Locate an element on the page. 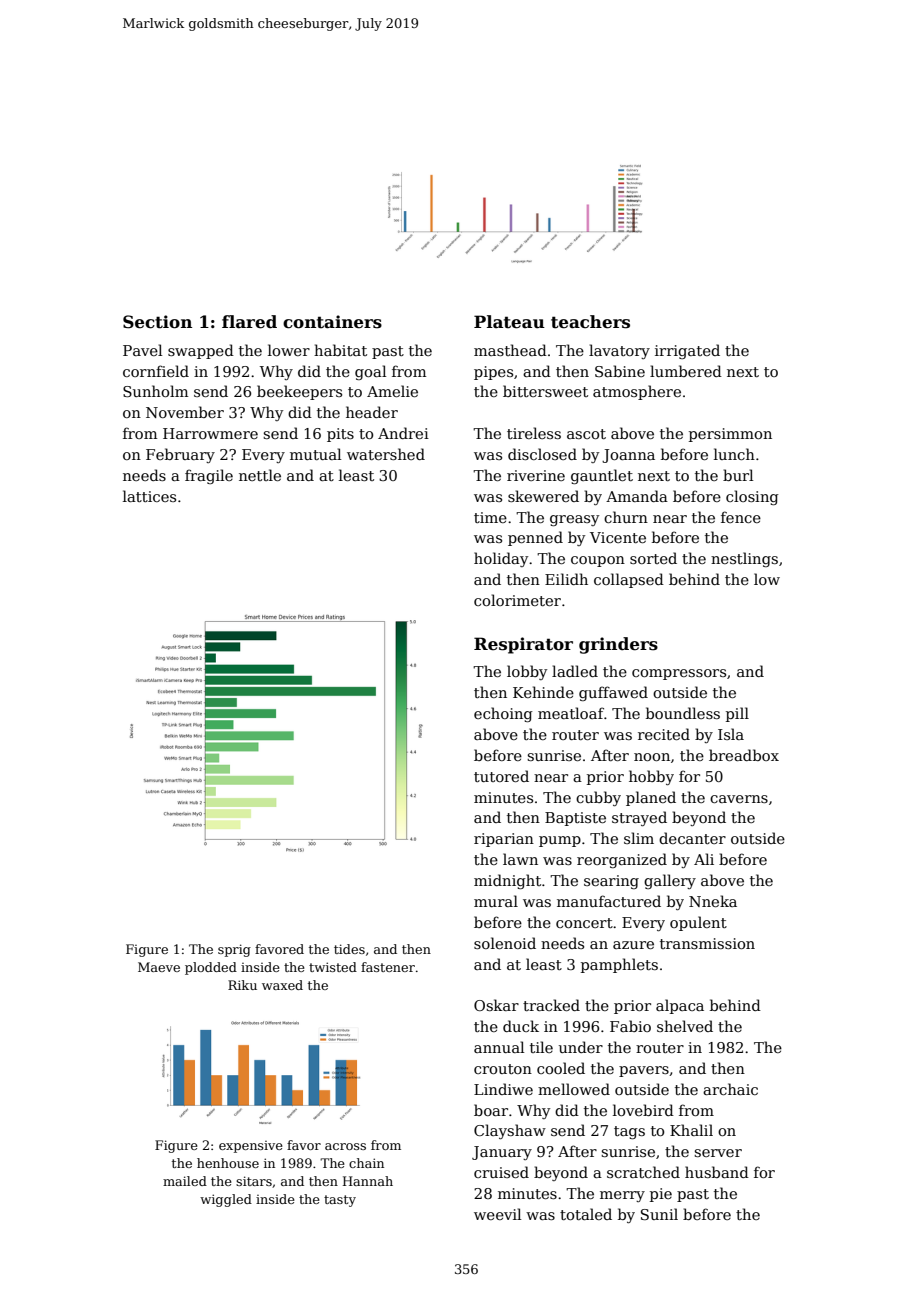 The image size is (908, 1316). lattices is located at coordinates (149, 496).
